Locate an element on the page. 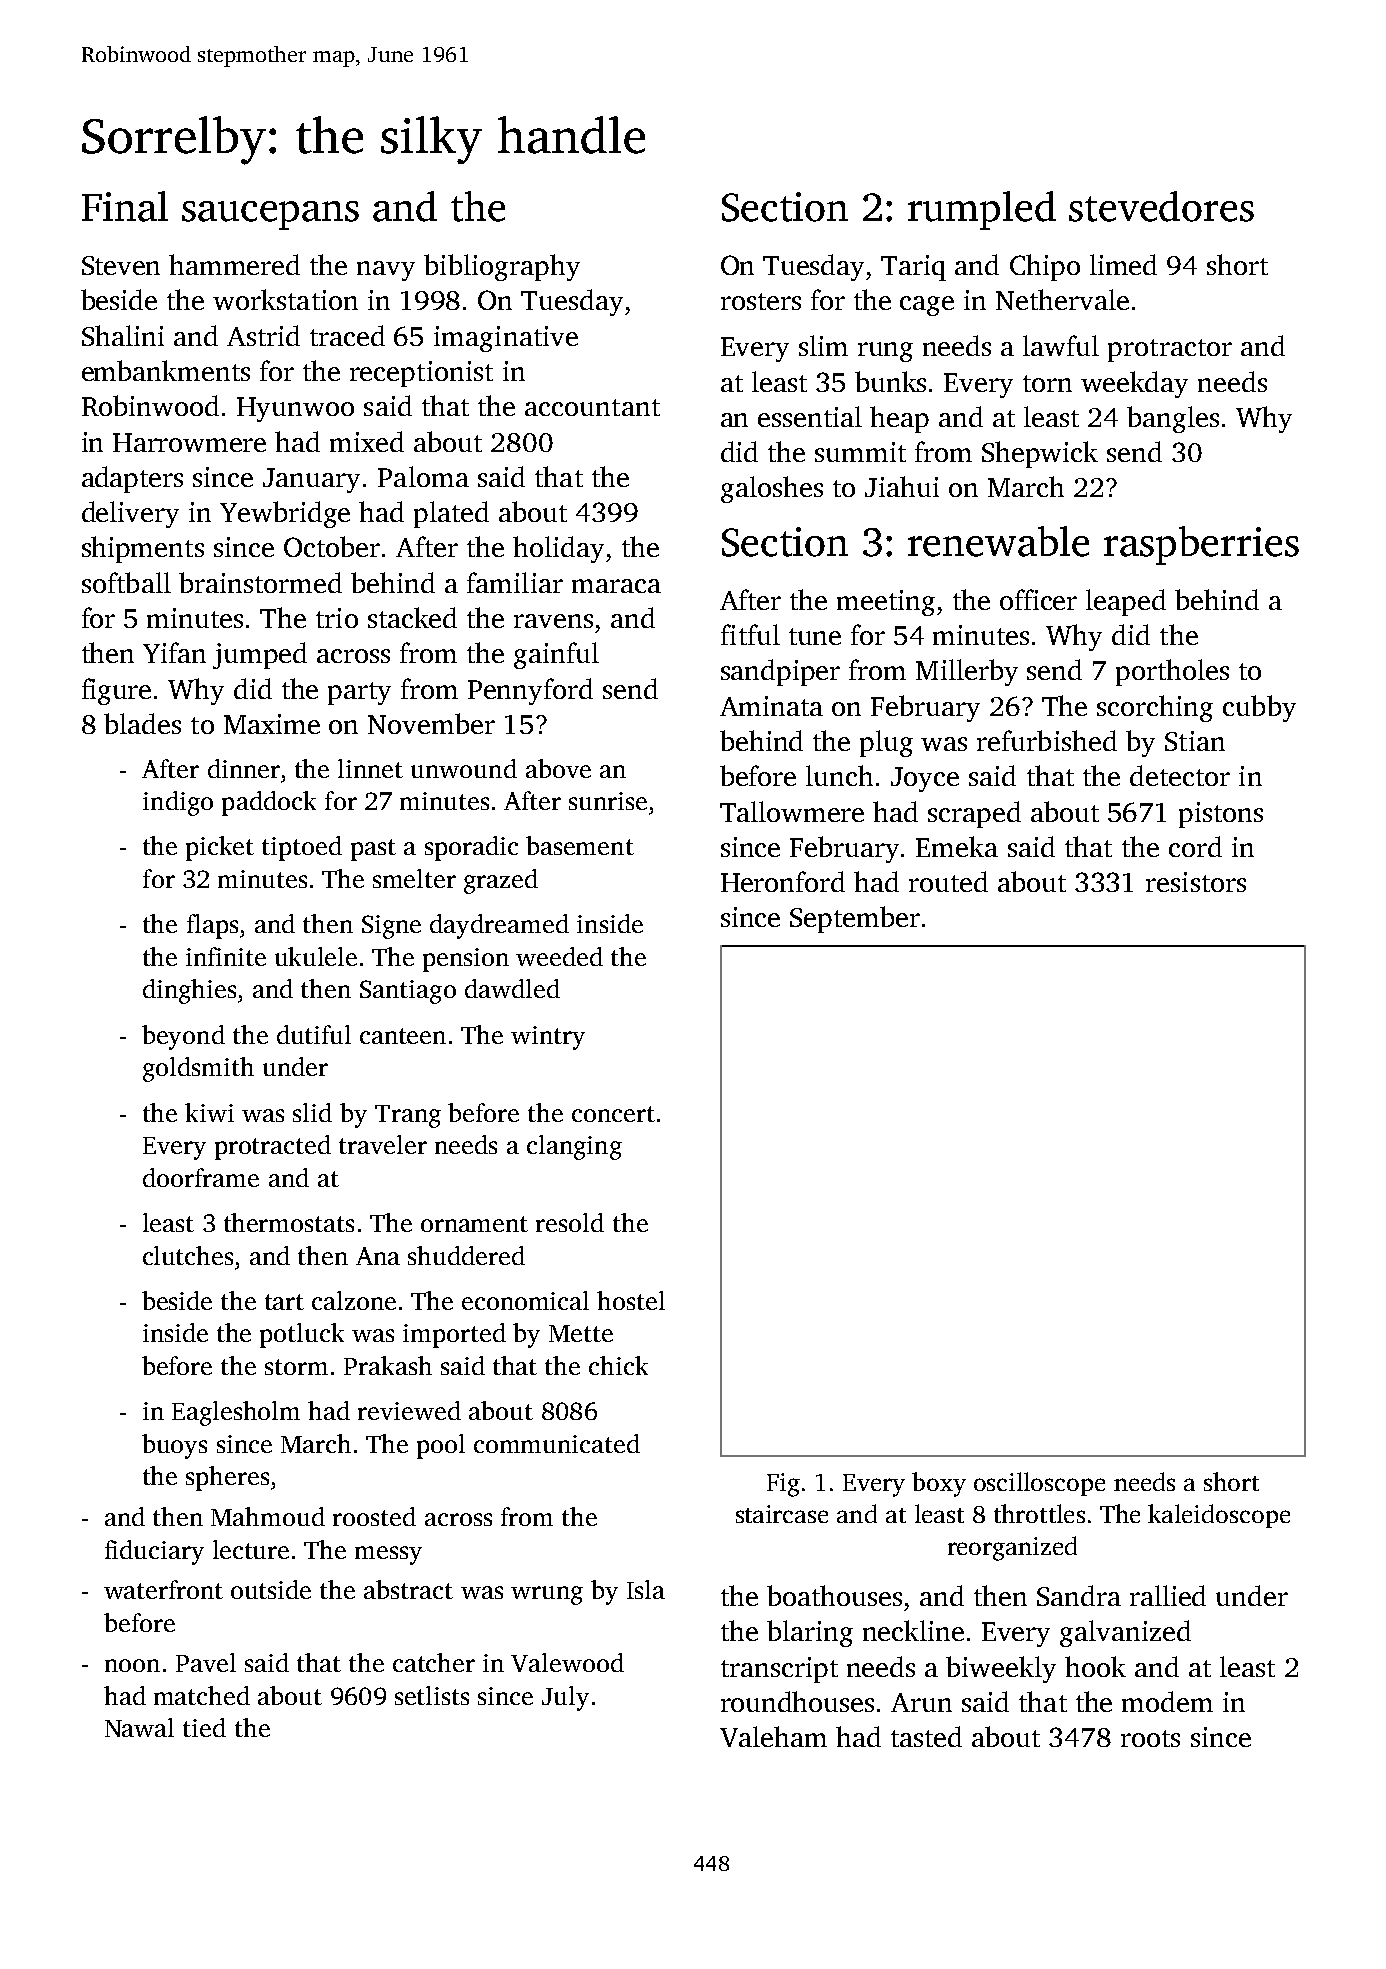 The height and width of the image is (1969, 1386). fiduciary is located at coordinates (154, 1552).
